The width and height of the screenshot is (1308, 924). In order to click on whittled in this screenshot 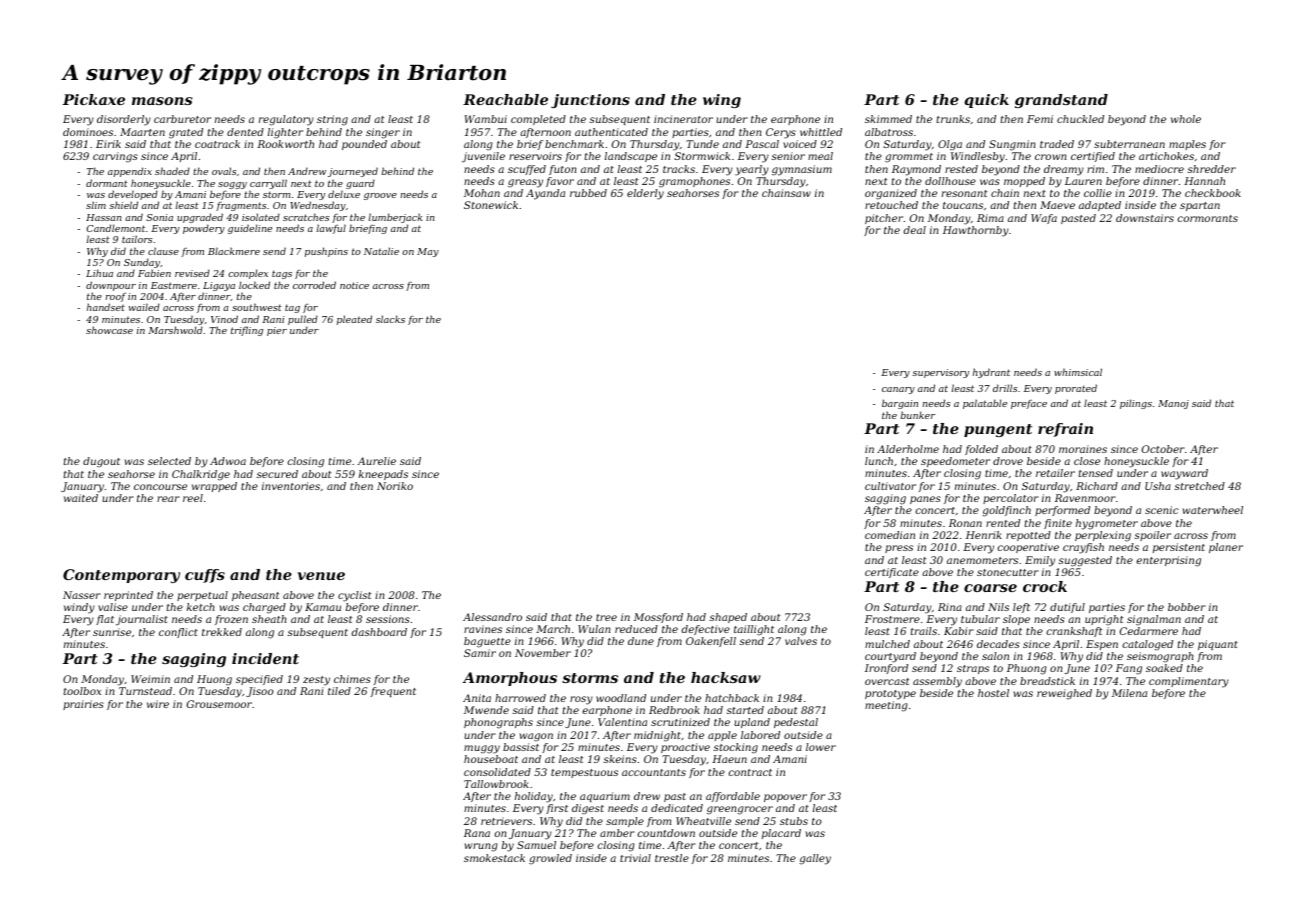, I will do `click(821, 132)`.
